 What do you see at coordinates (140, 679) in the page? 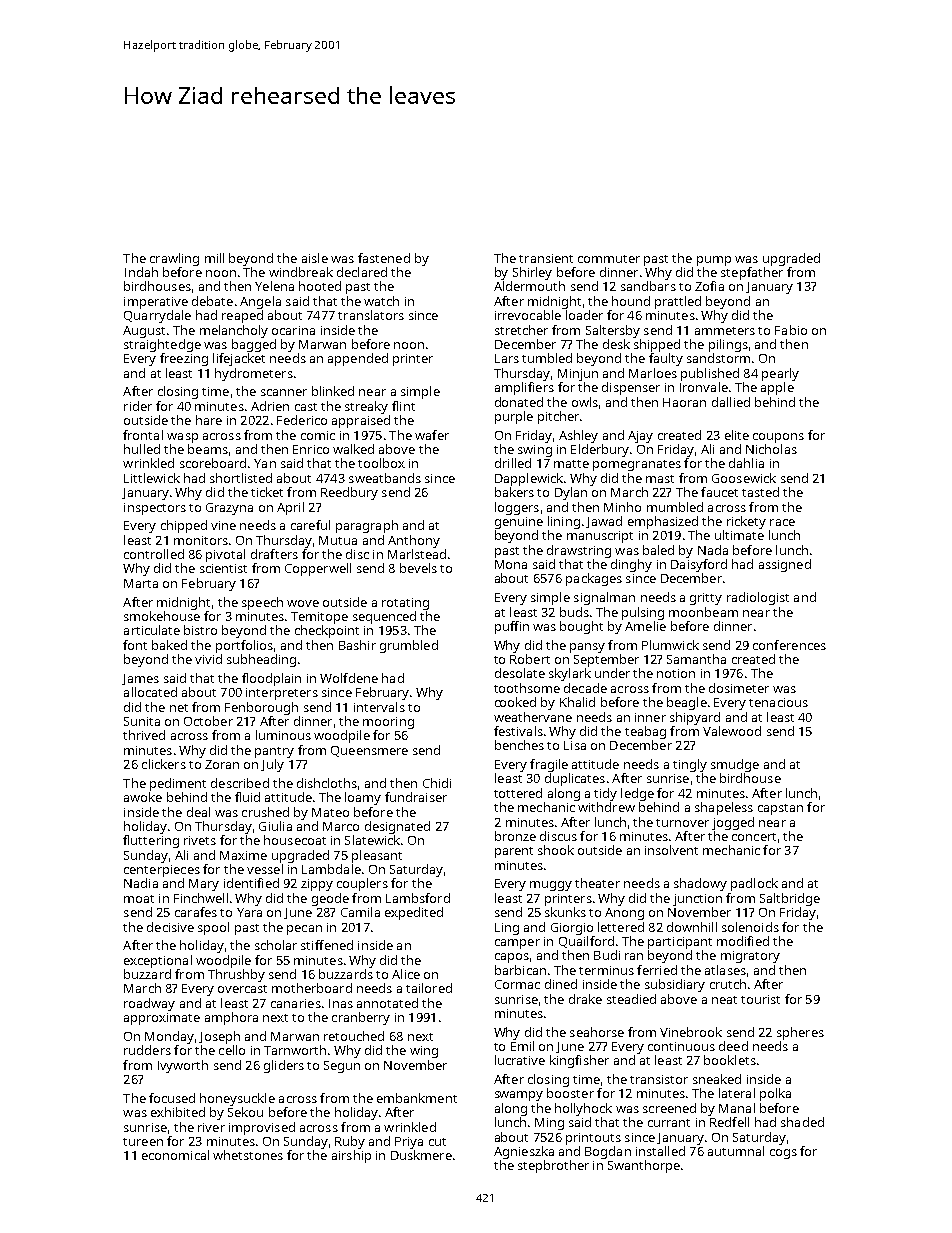
I see `James` at bounding box center [140, 679].
